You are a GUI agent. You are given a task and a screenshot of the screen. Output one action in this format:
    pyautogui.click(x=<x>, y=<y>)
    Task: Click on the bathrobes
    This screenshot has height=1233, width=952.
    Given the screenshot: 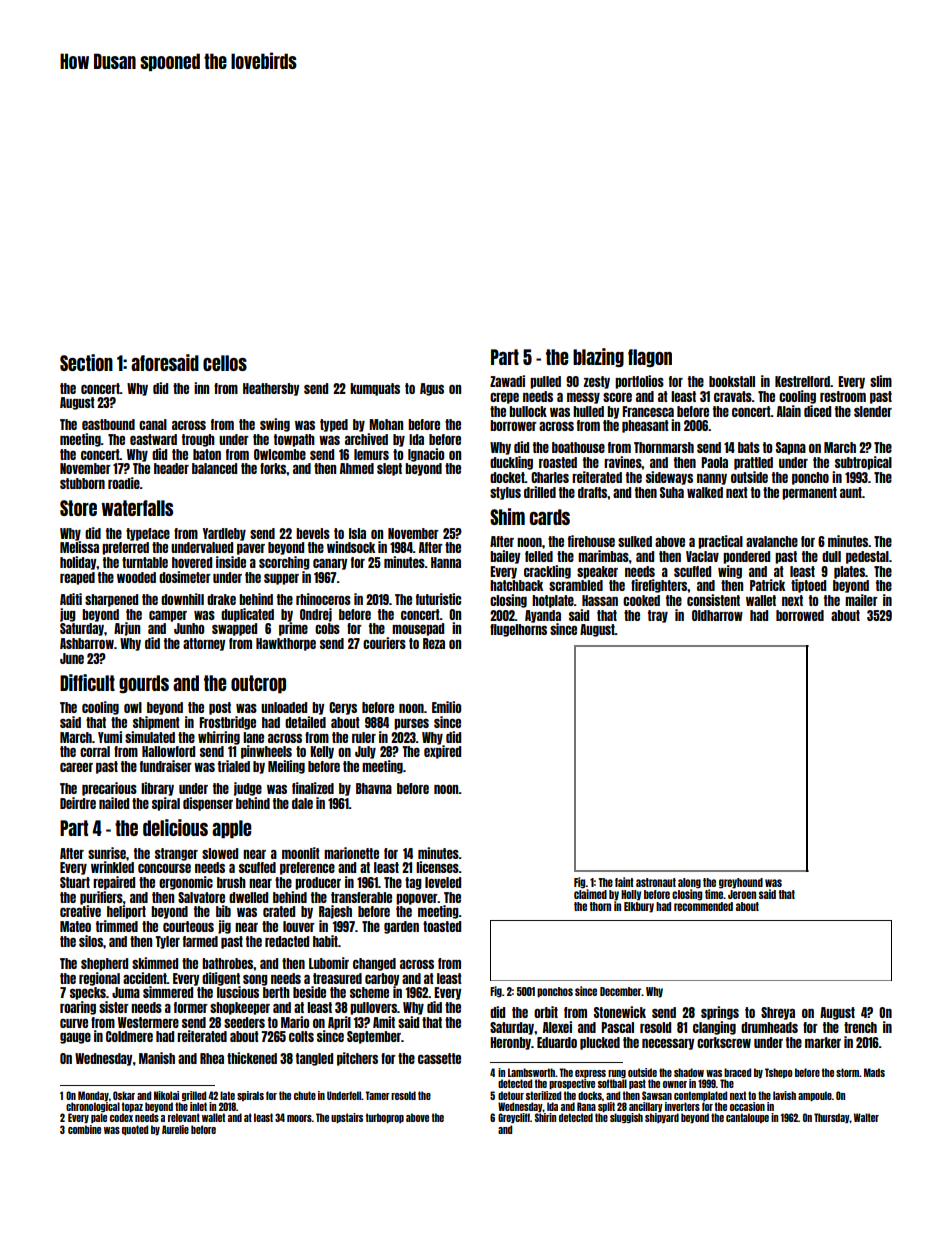 What is the action you would take?
    pyautogui.click(x=228, y=963)
